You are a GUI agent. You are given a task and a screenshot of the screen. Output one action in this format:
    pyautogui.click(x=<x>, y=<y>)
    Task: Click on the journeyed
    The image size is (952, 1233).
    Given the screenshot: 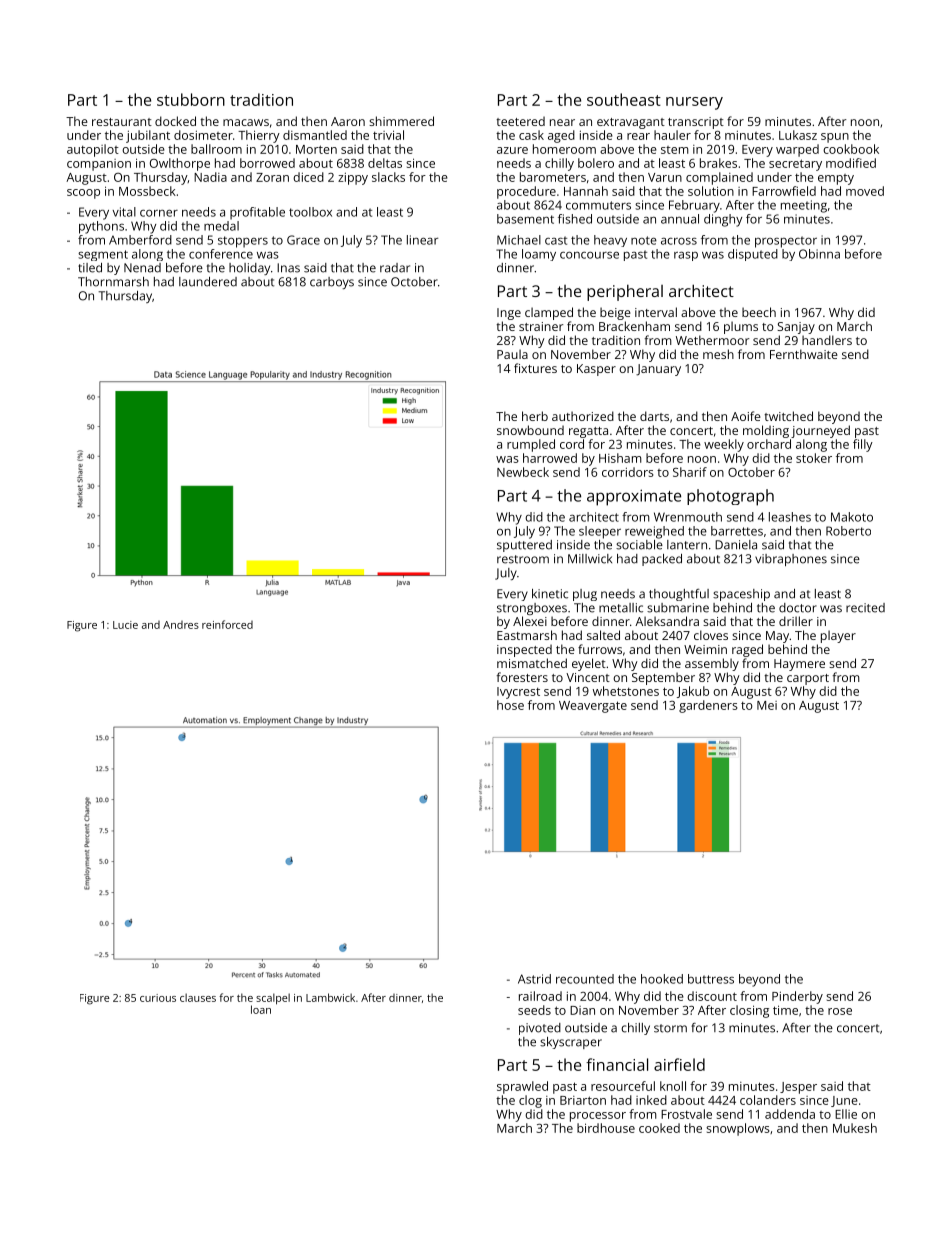 What is the action you would take?
    pyautogui.click(x=820, y=431)
